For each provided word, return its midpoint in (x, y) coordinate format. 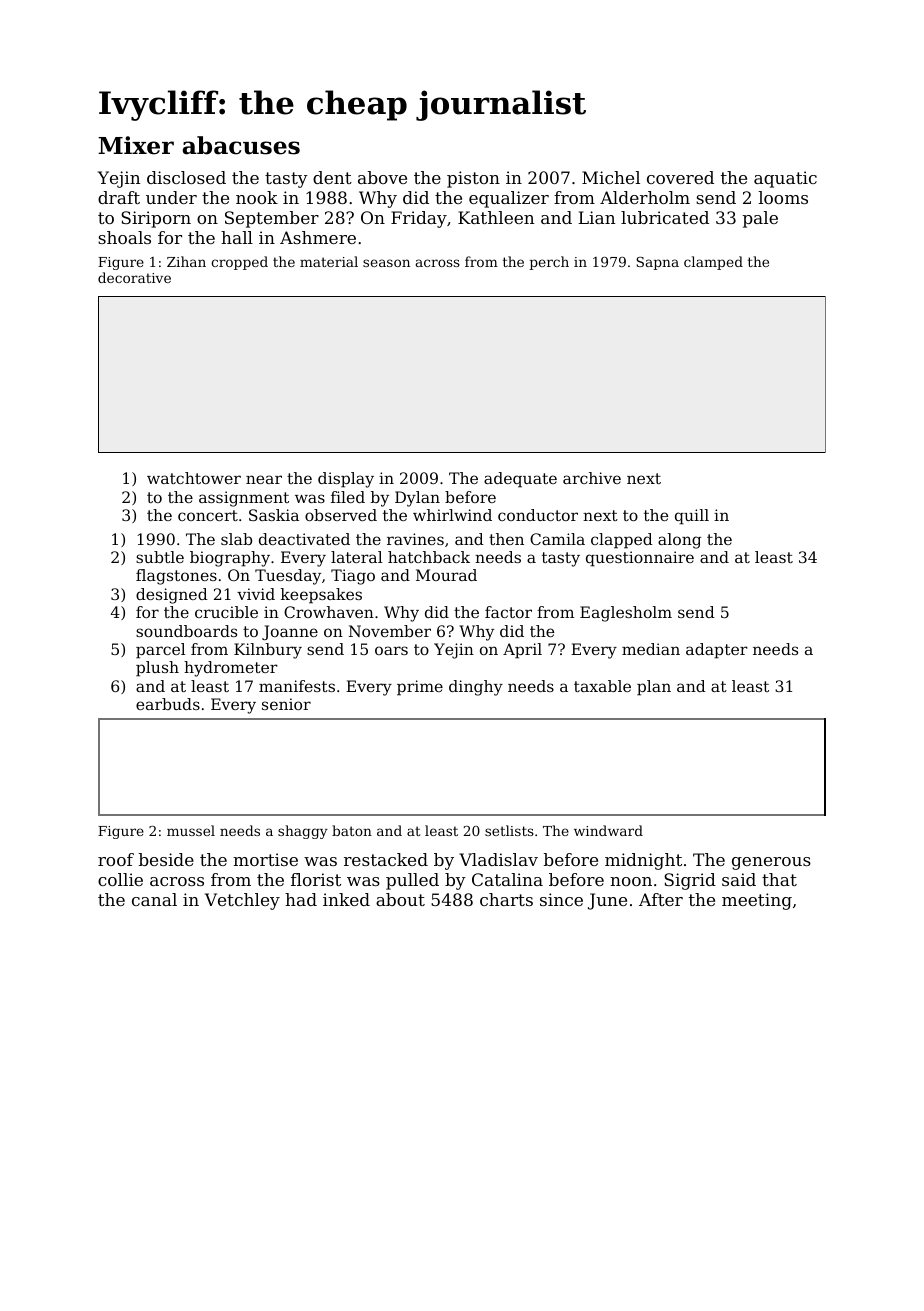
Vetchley (242, 901)
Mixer (136, 145)
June (607, 901)
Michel (611, 177)
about (400, 899)
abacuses (241, 145)
